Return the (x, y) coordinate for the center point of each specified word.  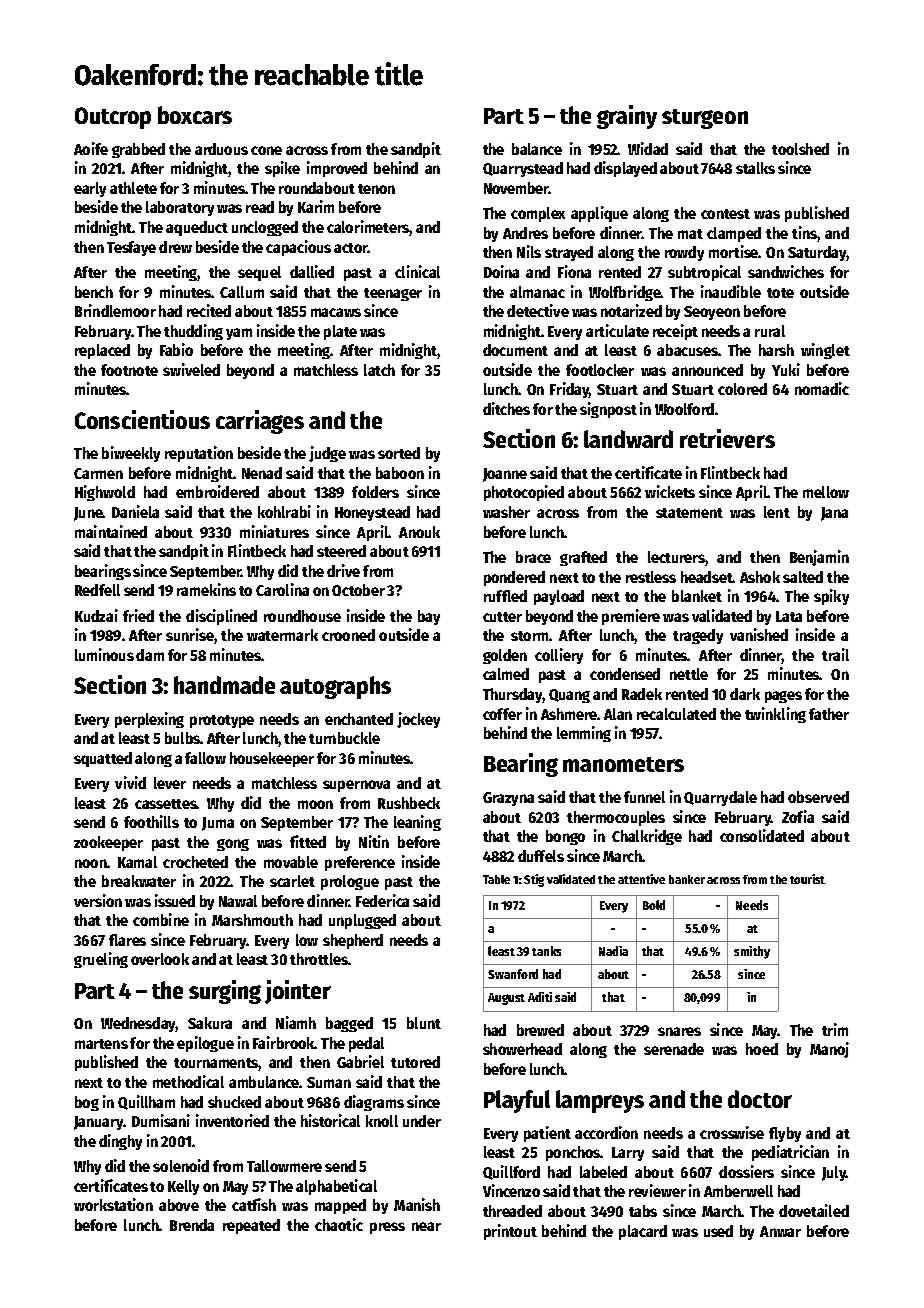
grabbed (138, 150)
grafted (583, 558)
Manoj (829, 1050)
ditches (506, 408)
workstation (113, 1204)
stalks (755, 168)
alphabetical (336, 1187)
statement (689, 513)
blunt (424, 1023)
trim (835, 1029)
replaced (102, 351)
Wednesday (138, 1024)
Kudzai (96, 615)
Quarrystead (523, 169)
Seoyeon (712, 313)
